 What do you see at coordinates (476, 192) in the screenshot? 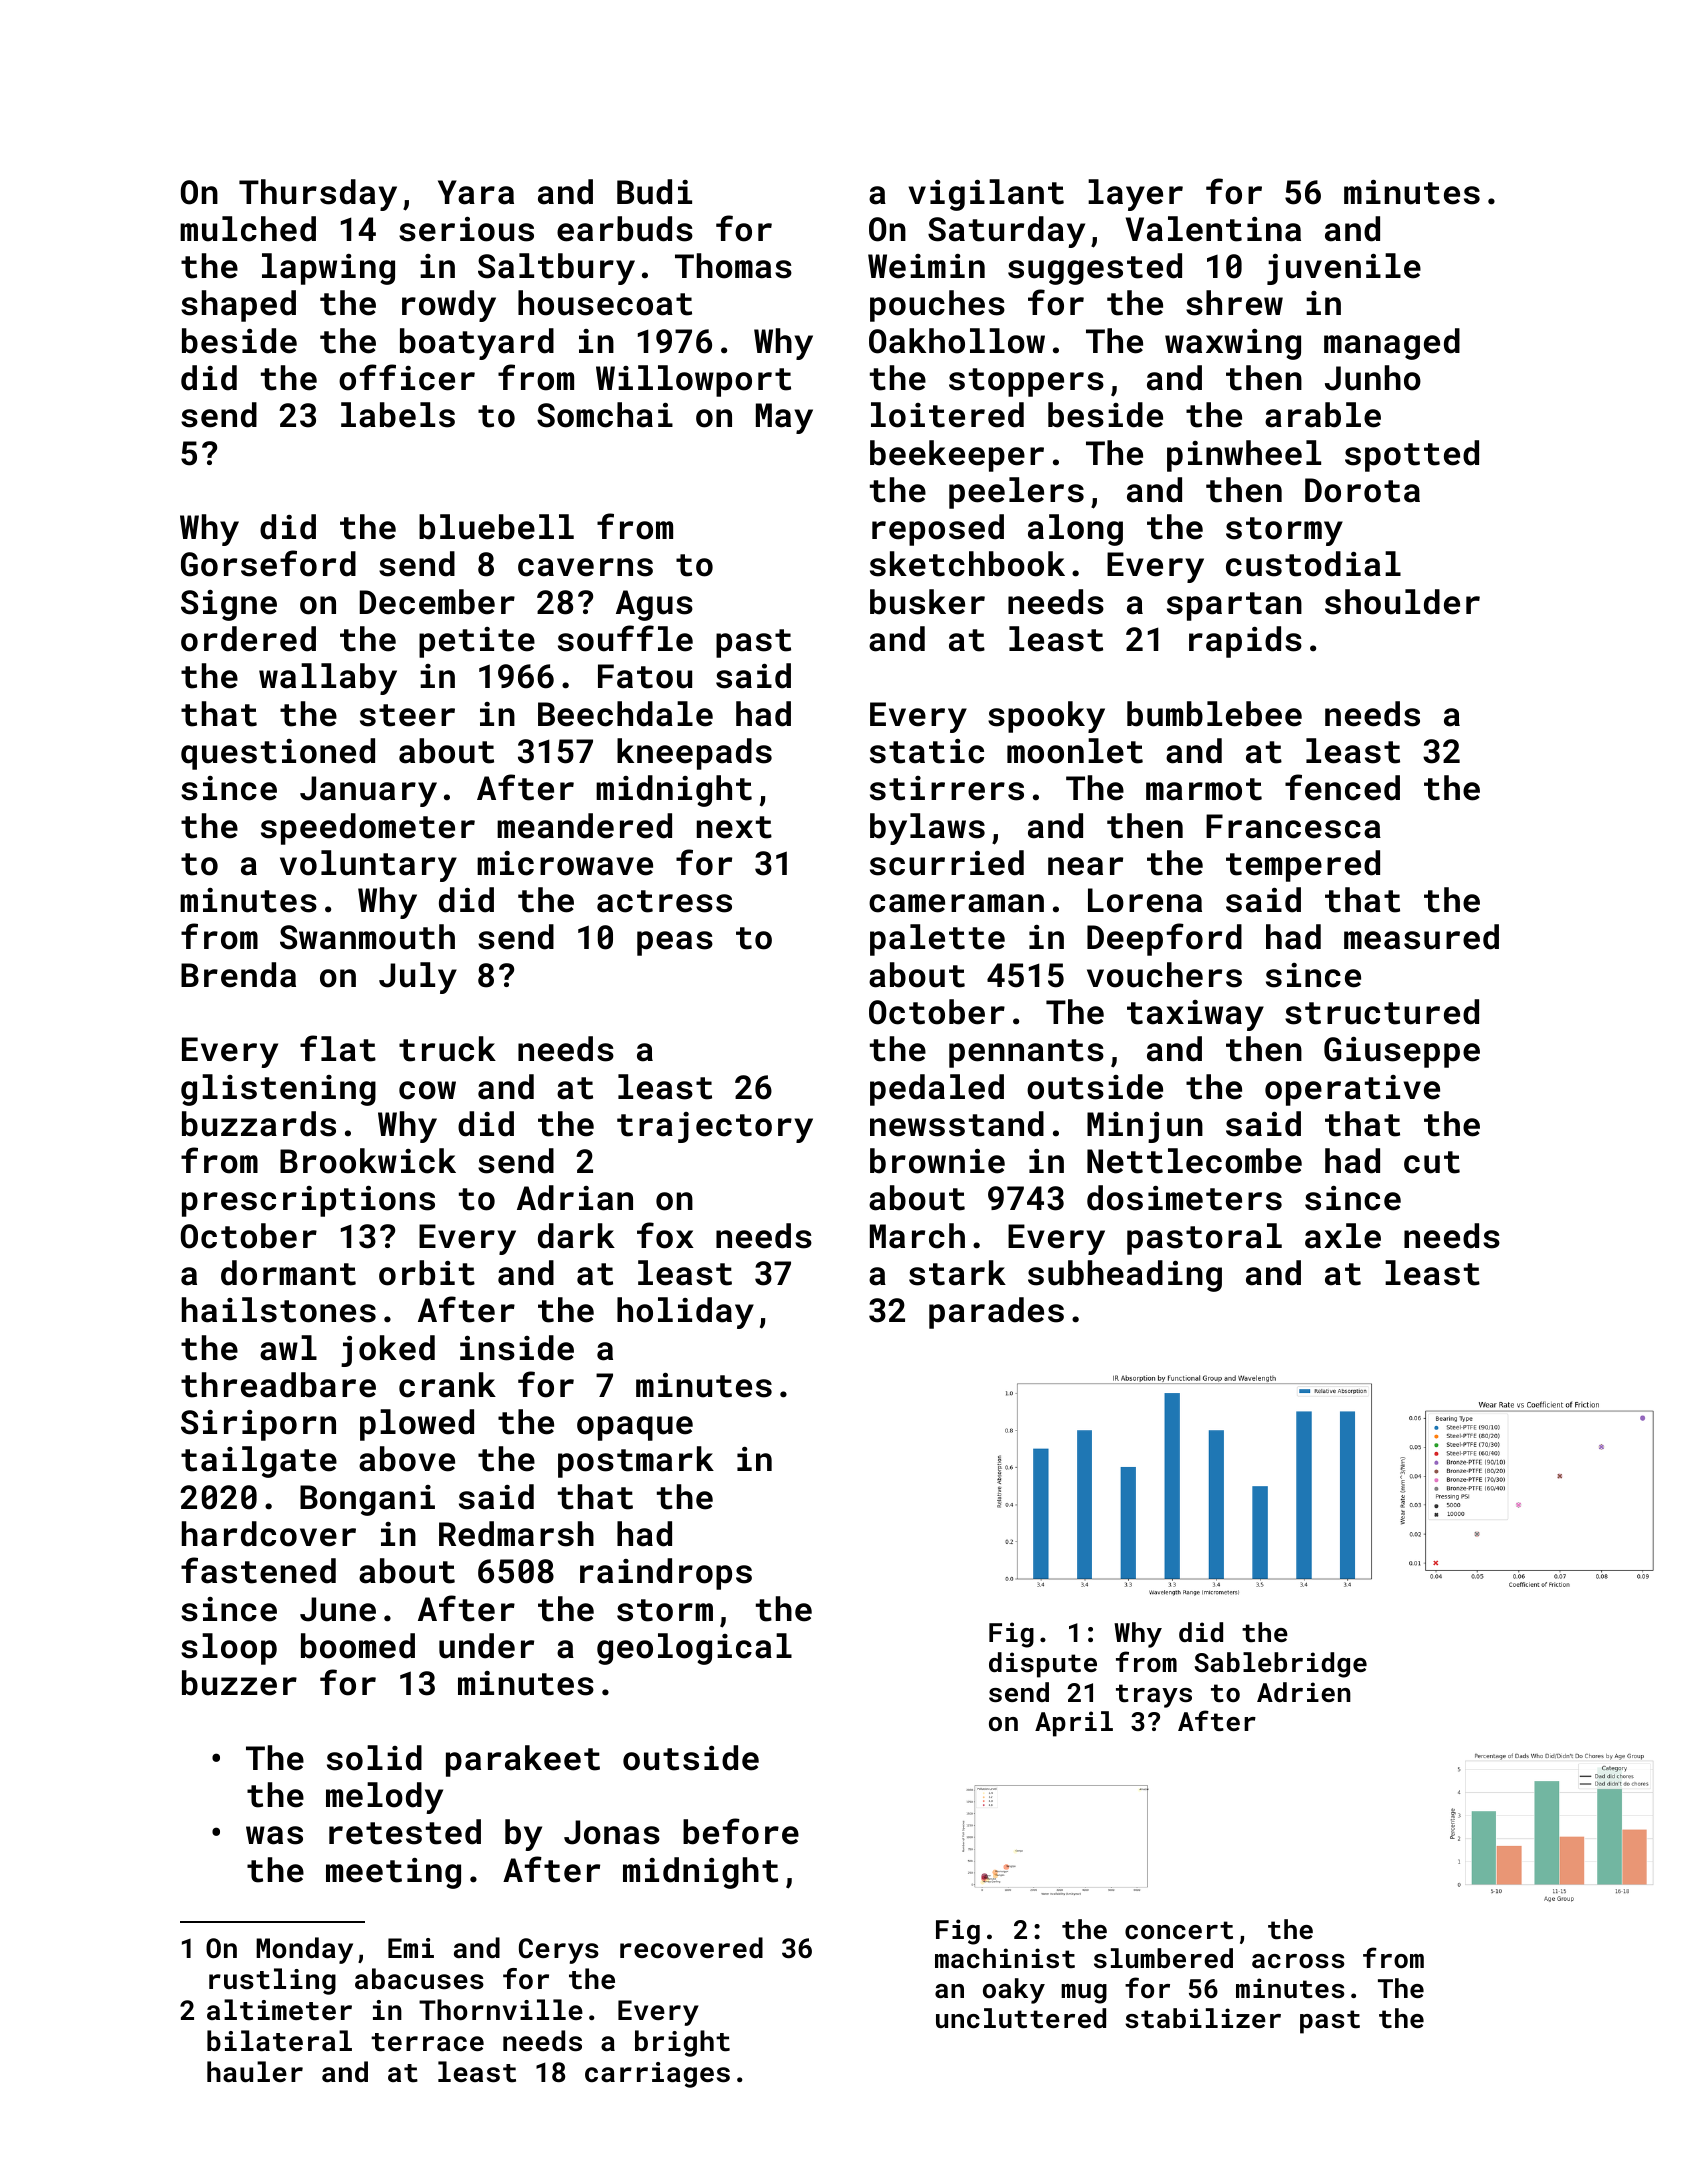
I see `Yara` at bounding box center [476, 192].
